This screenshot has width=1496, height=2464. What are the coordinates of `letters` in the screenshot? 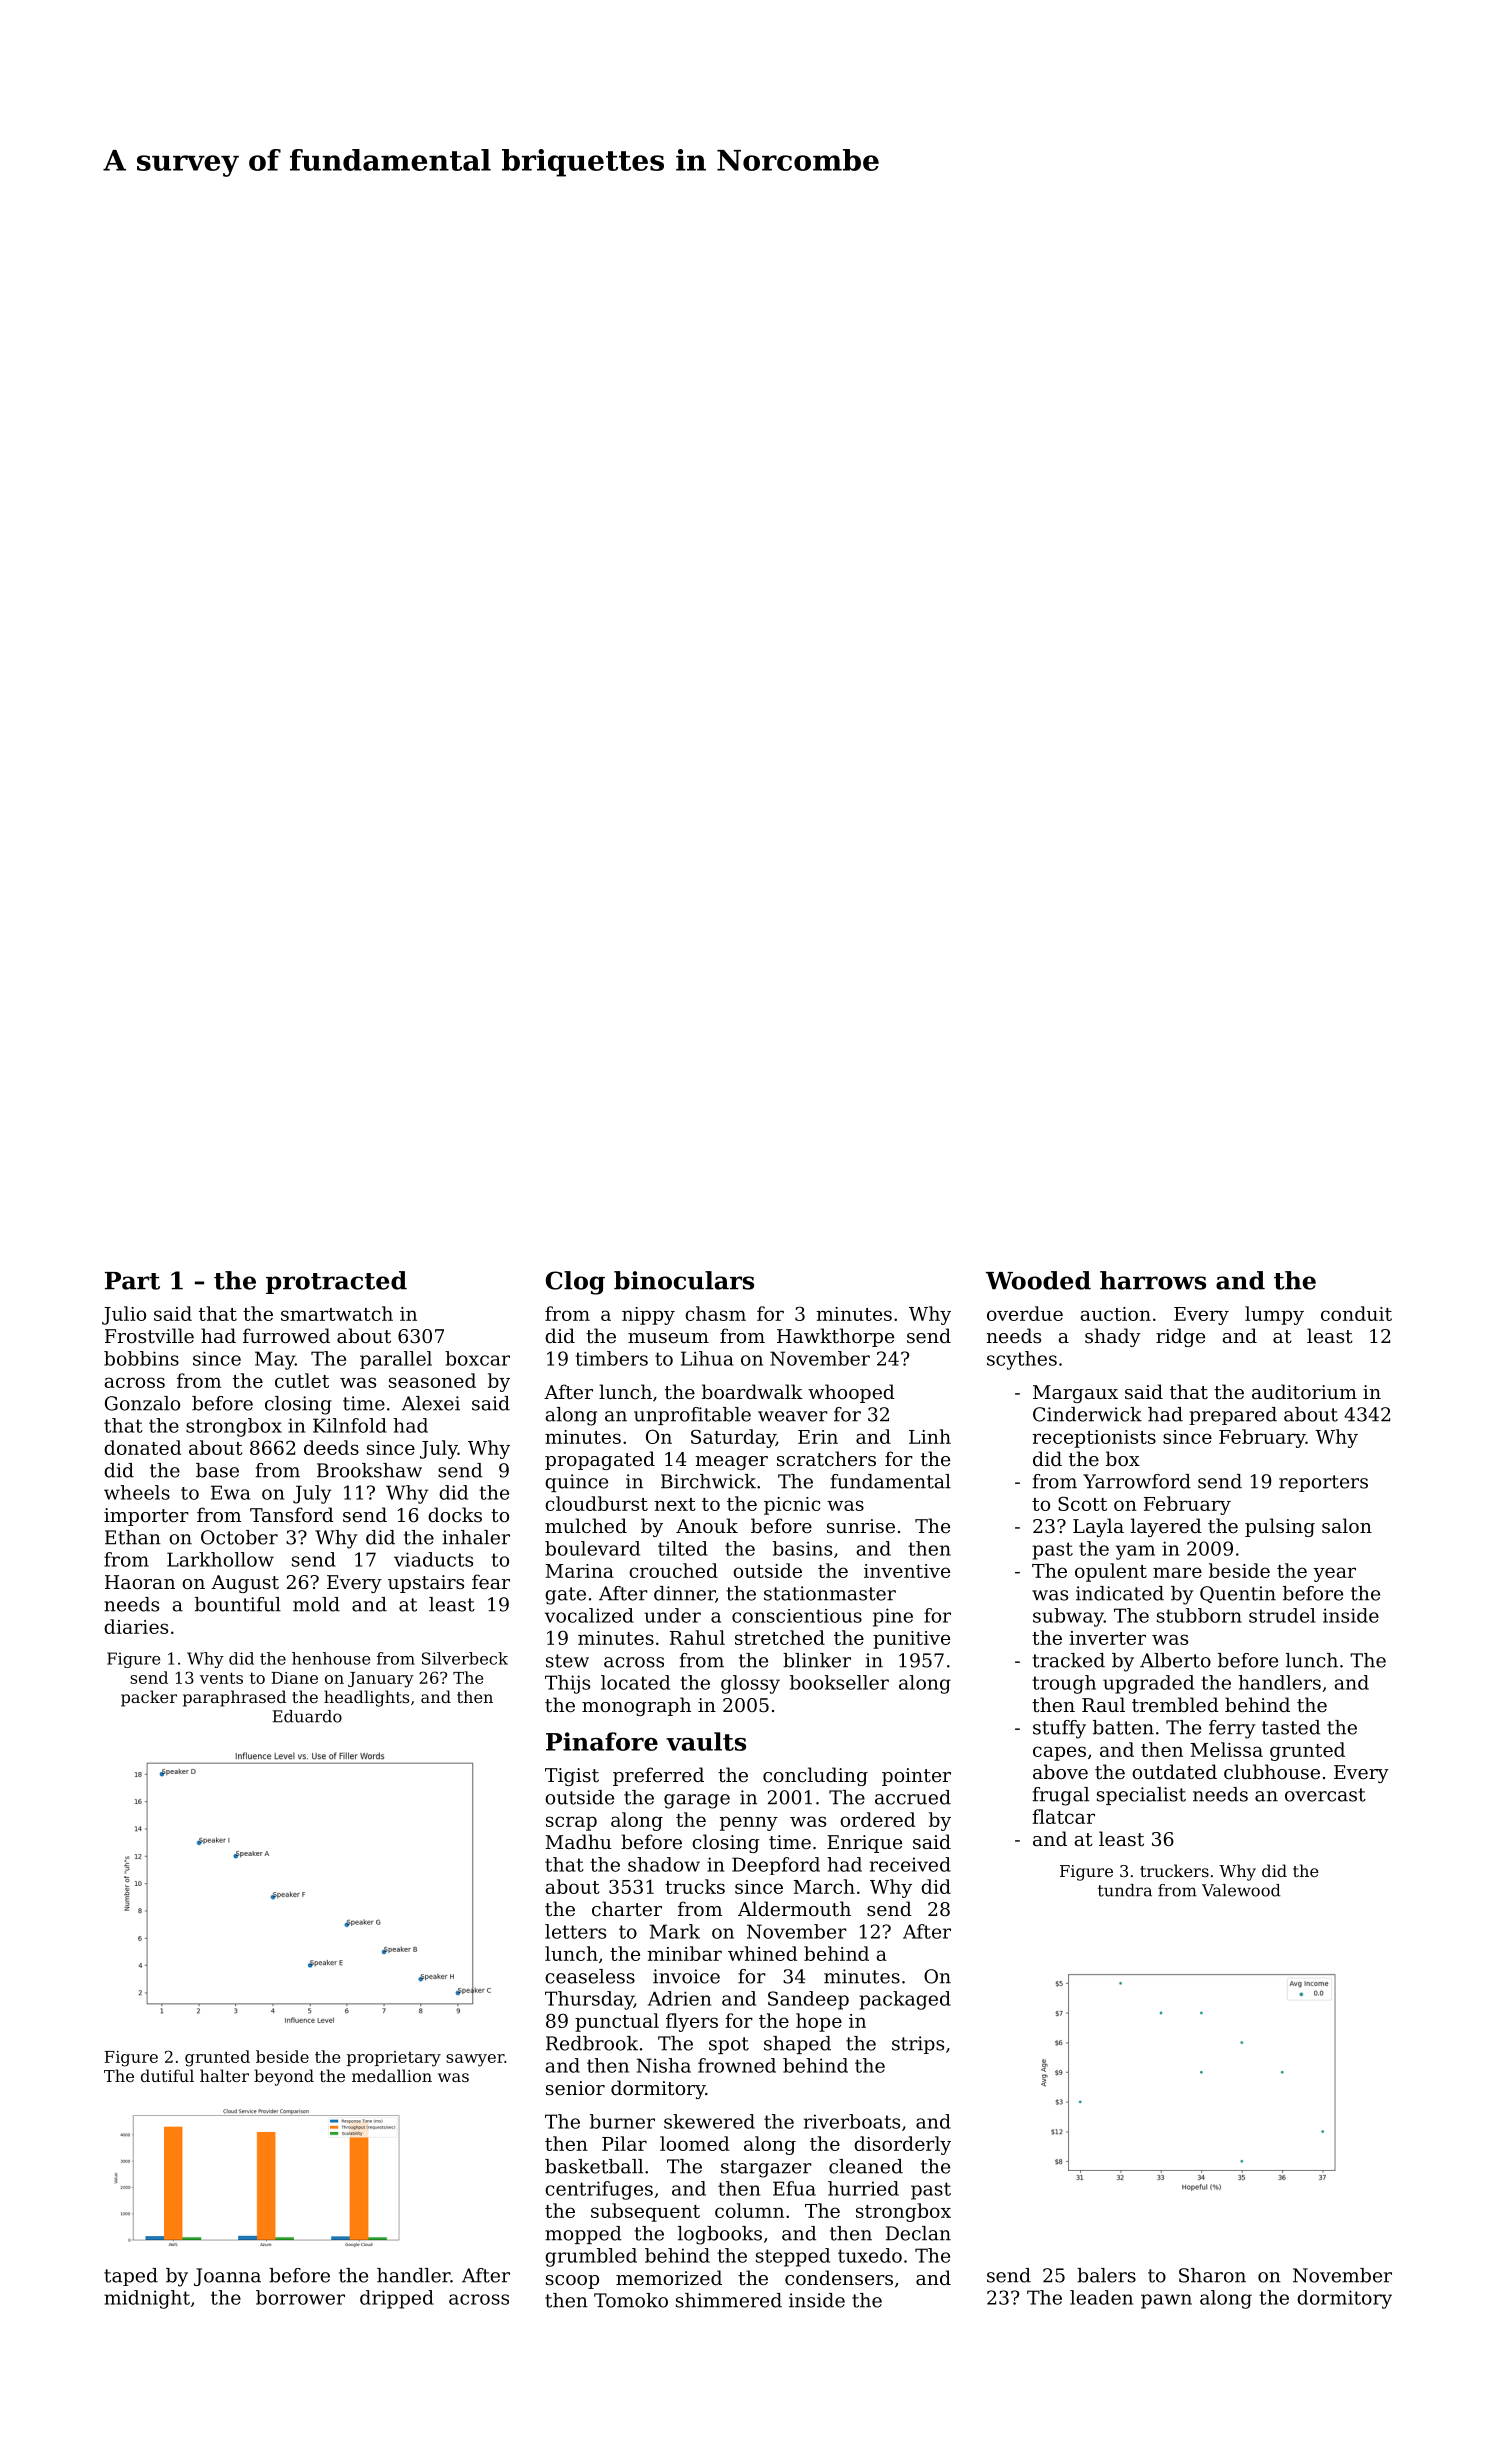 It's located at (575, 1931).
